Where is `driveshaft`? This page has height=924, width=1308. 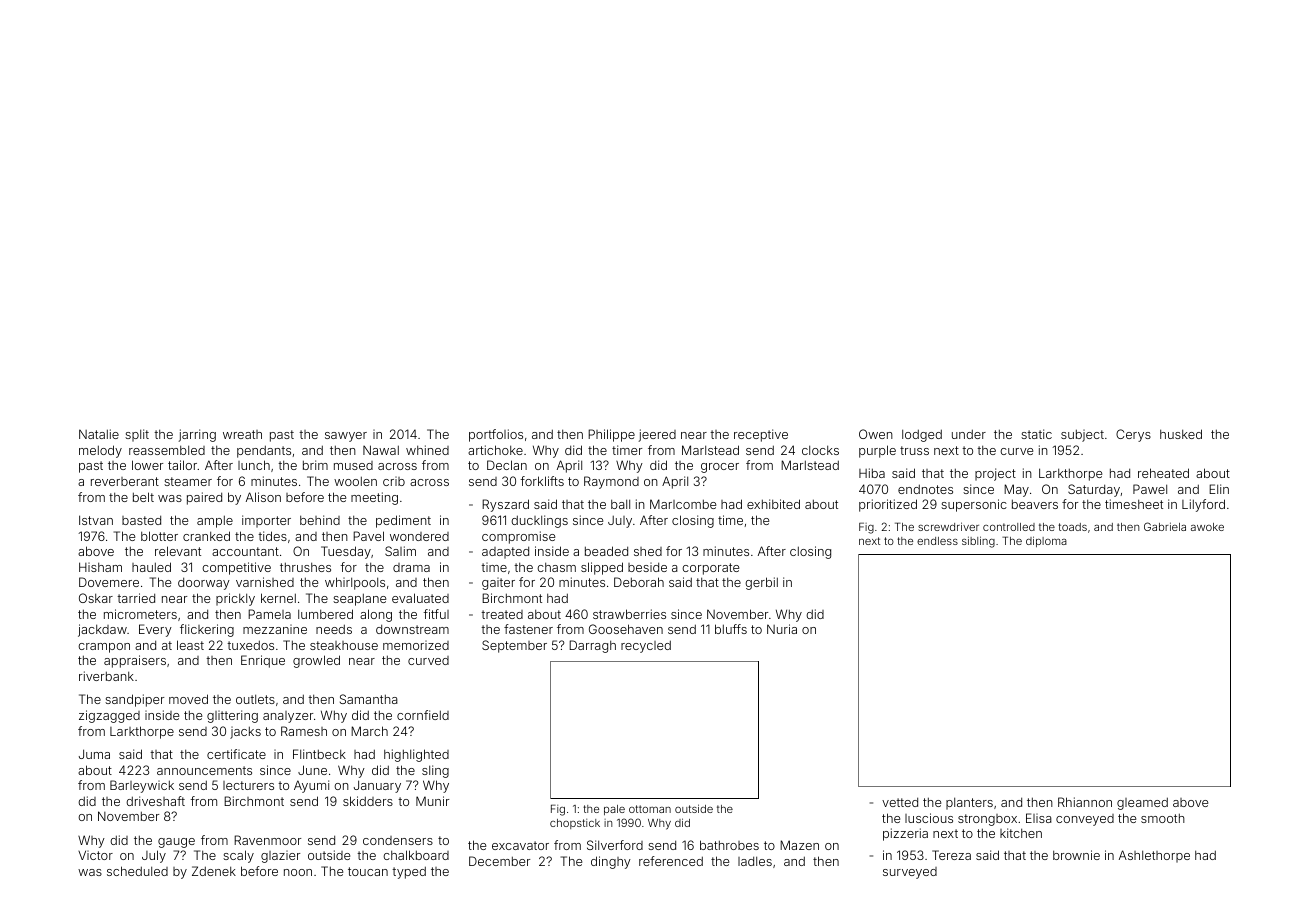 driveshaft is located at coordinates (155, 801).
